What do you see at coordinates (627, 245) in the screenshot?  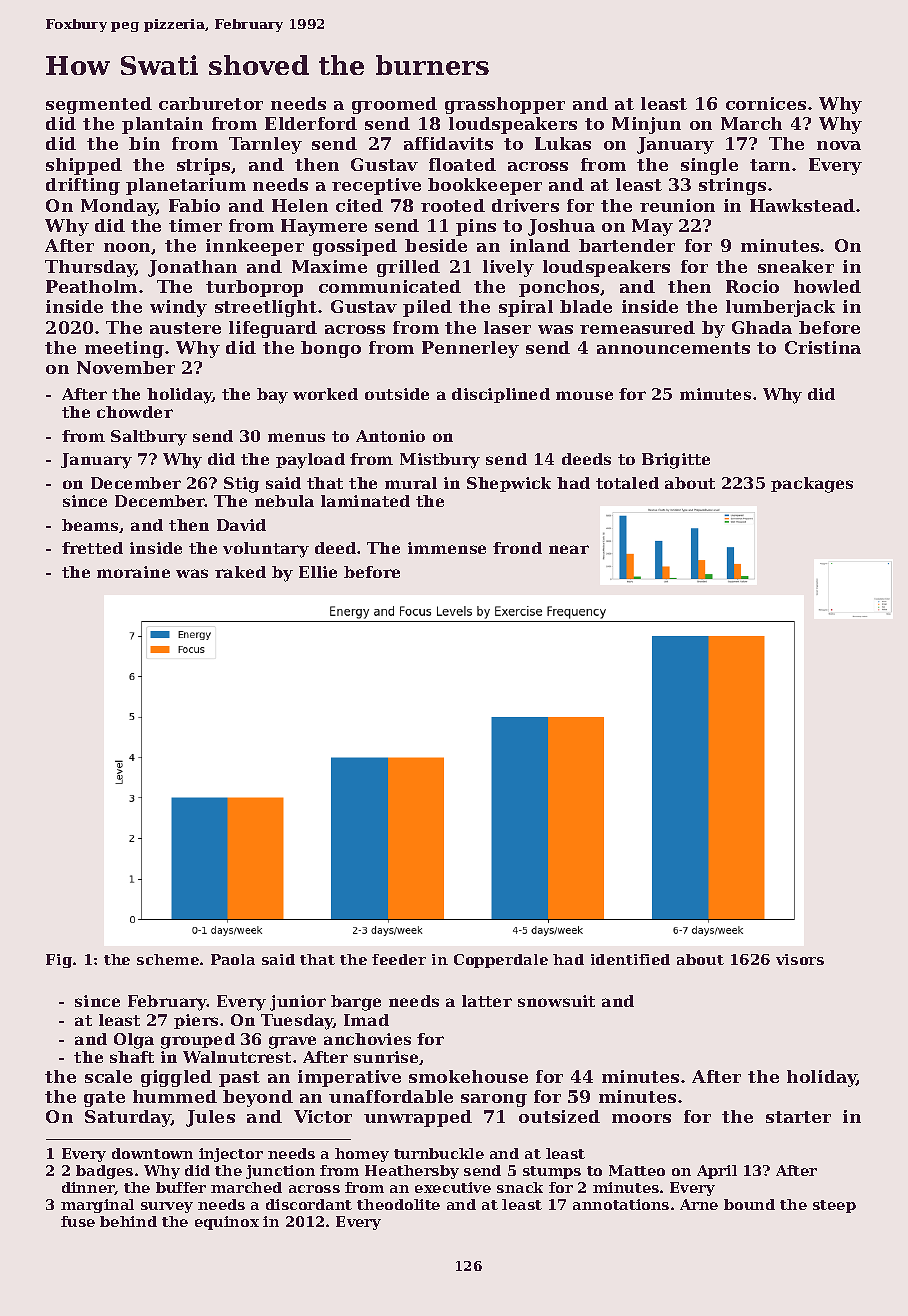 I see `bartender` at bounding box center [627, 245].
